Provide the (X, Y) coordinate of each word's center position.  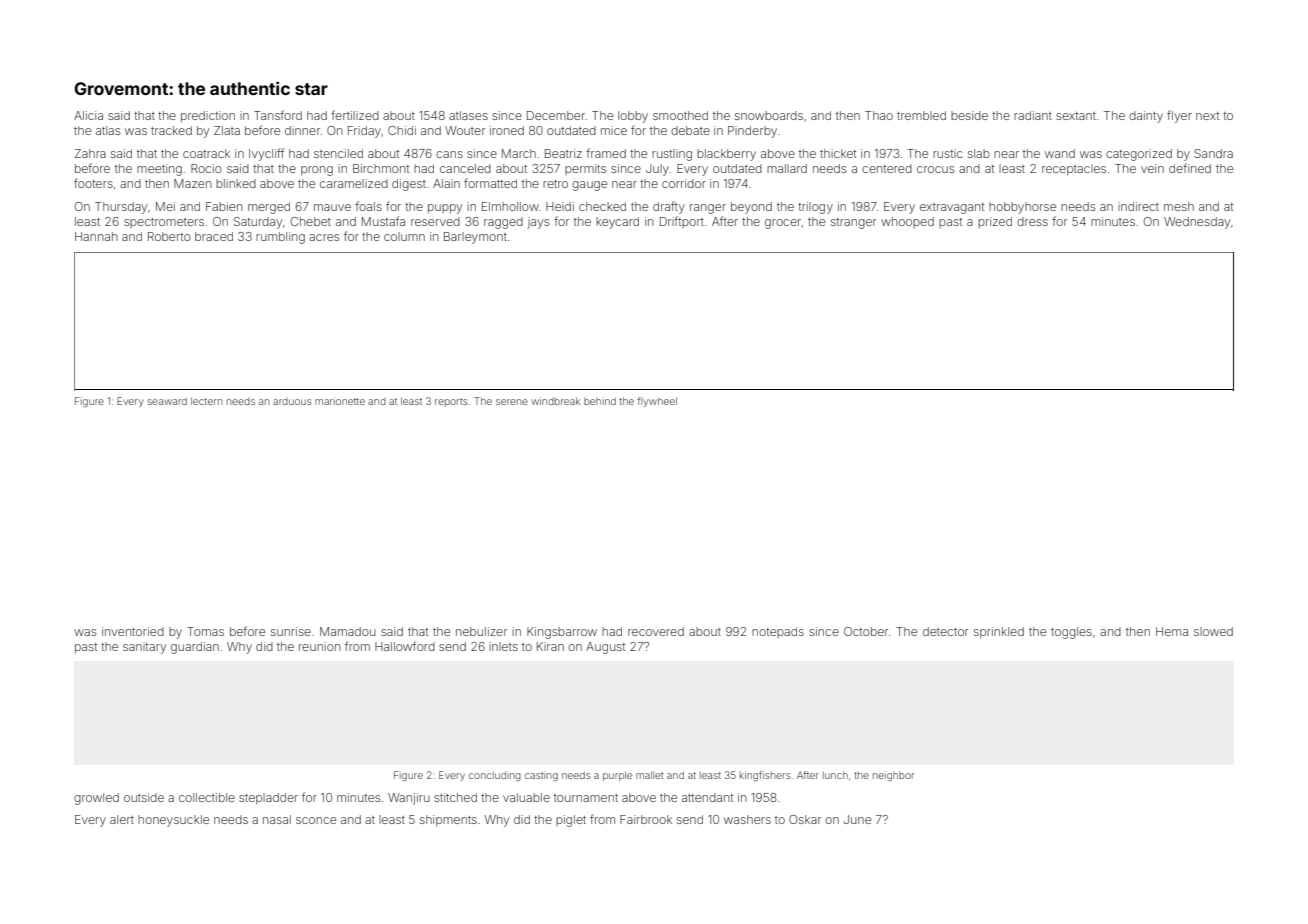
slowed (1213, 631)
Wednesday (1197, 223)
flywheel (657, 402)
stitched (455, 797)
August (605, 648)
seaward (167, 401)
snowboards (769, 115)
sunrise (291, 631)
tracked (171, 130)
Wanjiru (409, 799)
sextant (1076, 116)
